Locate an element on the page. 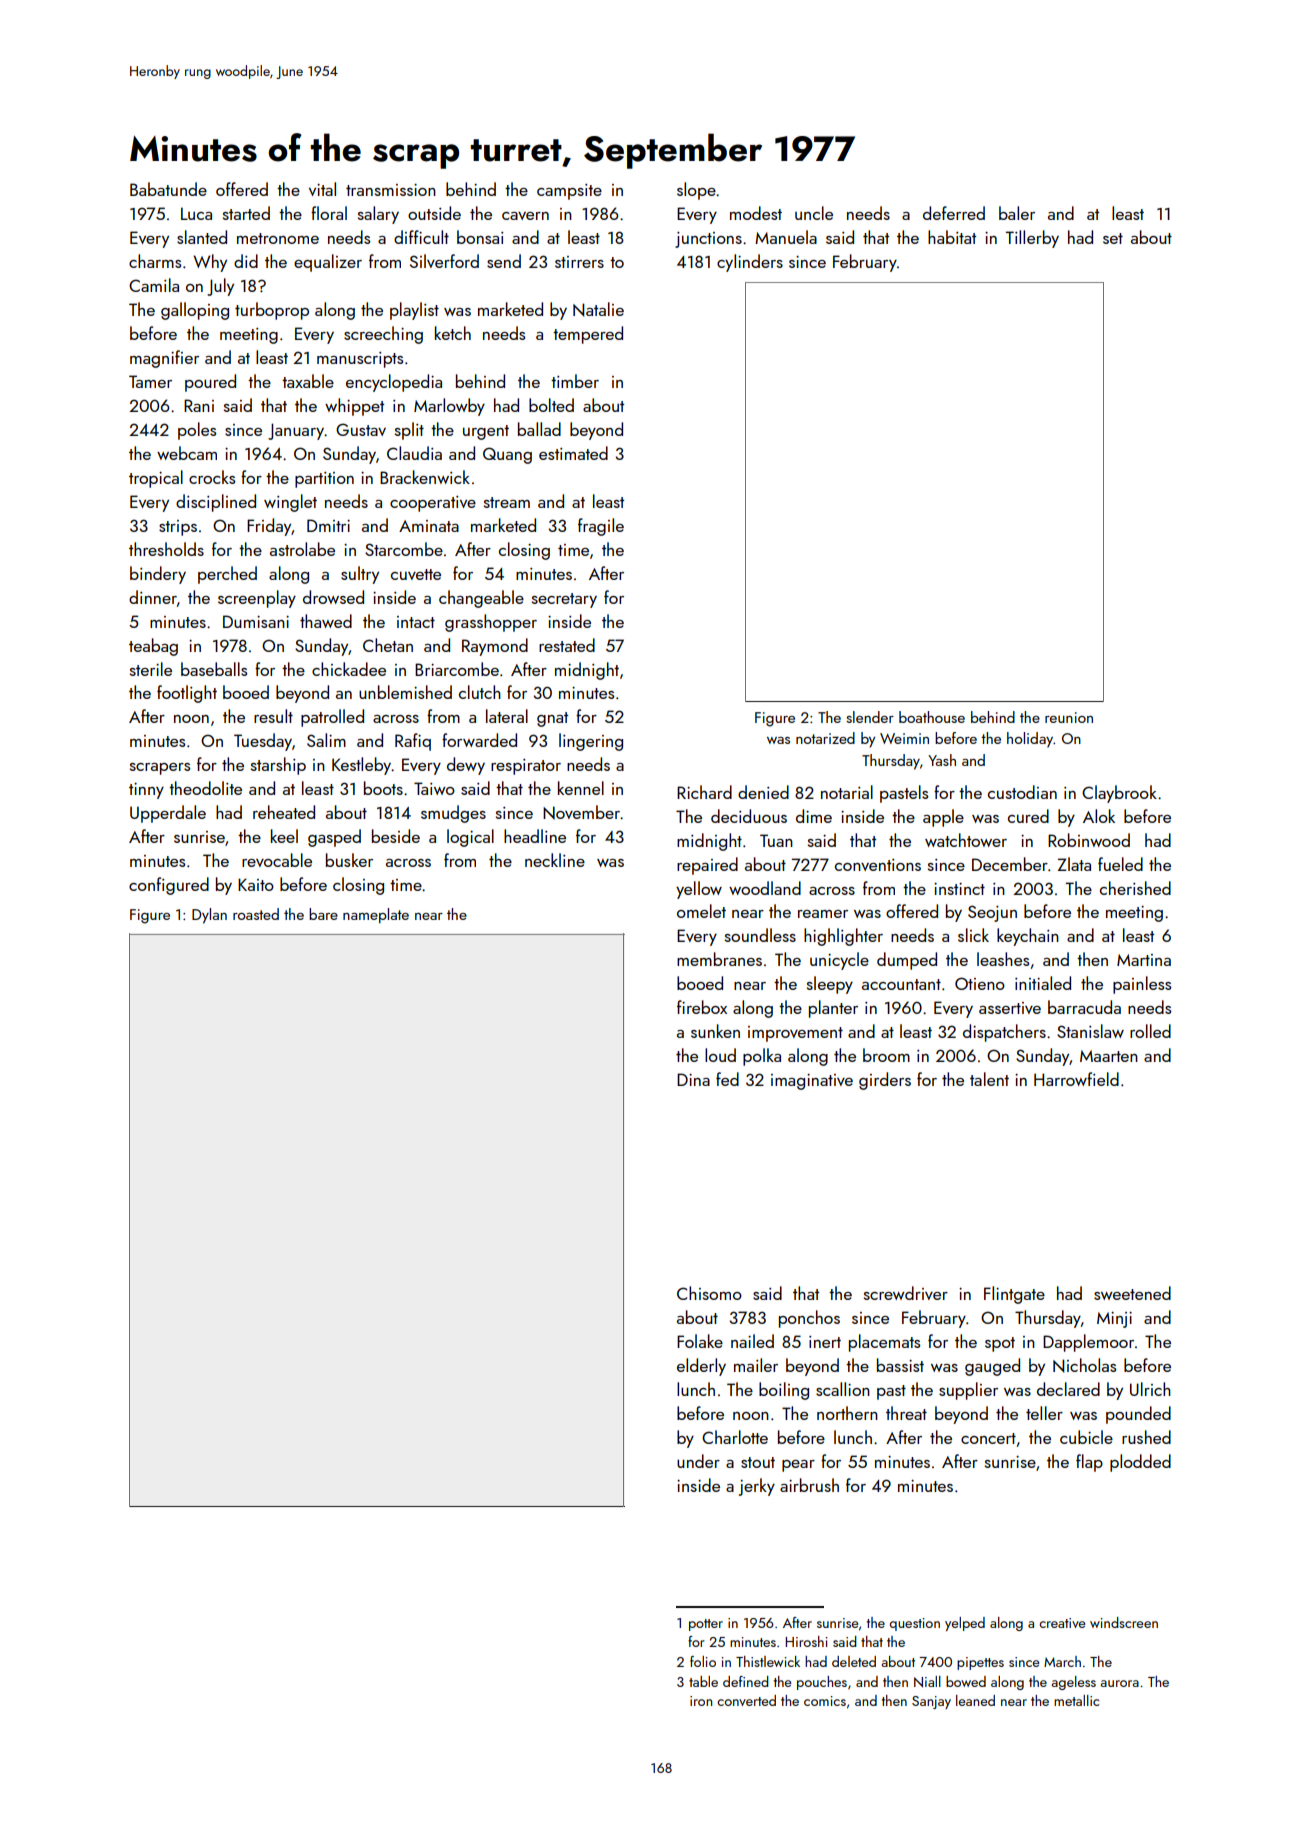 Image resolution: width=1301 pixels, height=1840 pixels. turboprop is located at coordinates (272, 311).
